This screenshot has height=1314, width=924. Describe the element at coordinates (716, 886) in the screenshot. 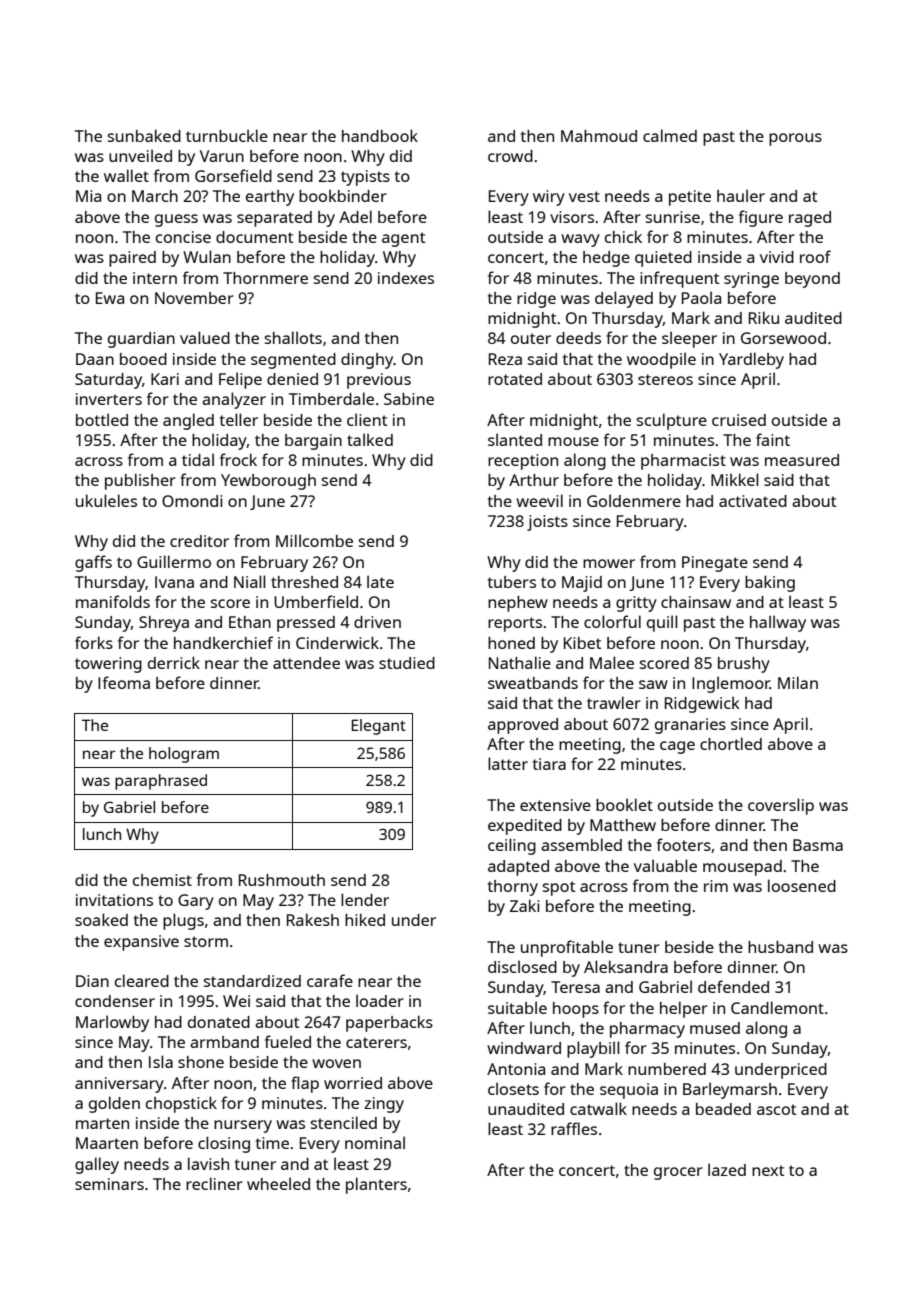

I see `rim` at that location.
